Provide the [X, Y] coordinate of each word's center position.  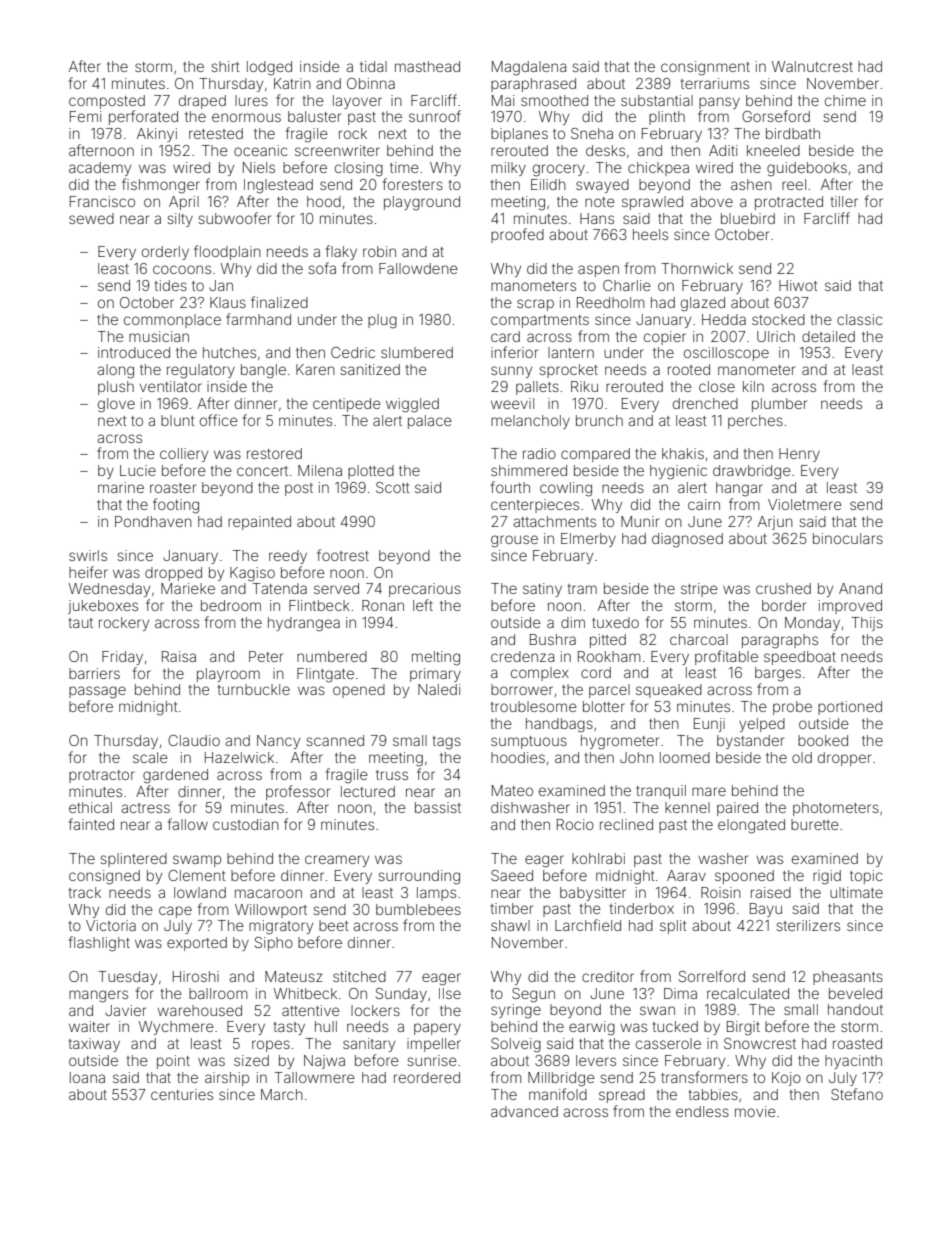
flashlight [99, 944]
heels [650, 234]
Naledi [439, 689]
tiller [844, 201]
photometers [836, 809]
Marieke [188, 588]
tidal [373, 66]
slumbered [417, 352]
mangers [98, 996]
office [219, 420]
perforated [143, 117]
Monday [812, 624]
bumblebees [418, 909]
